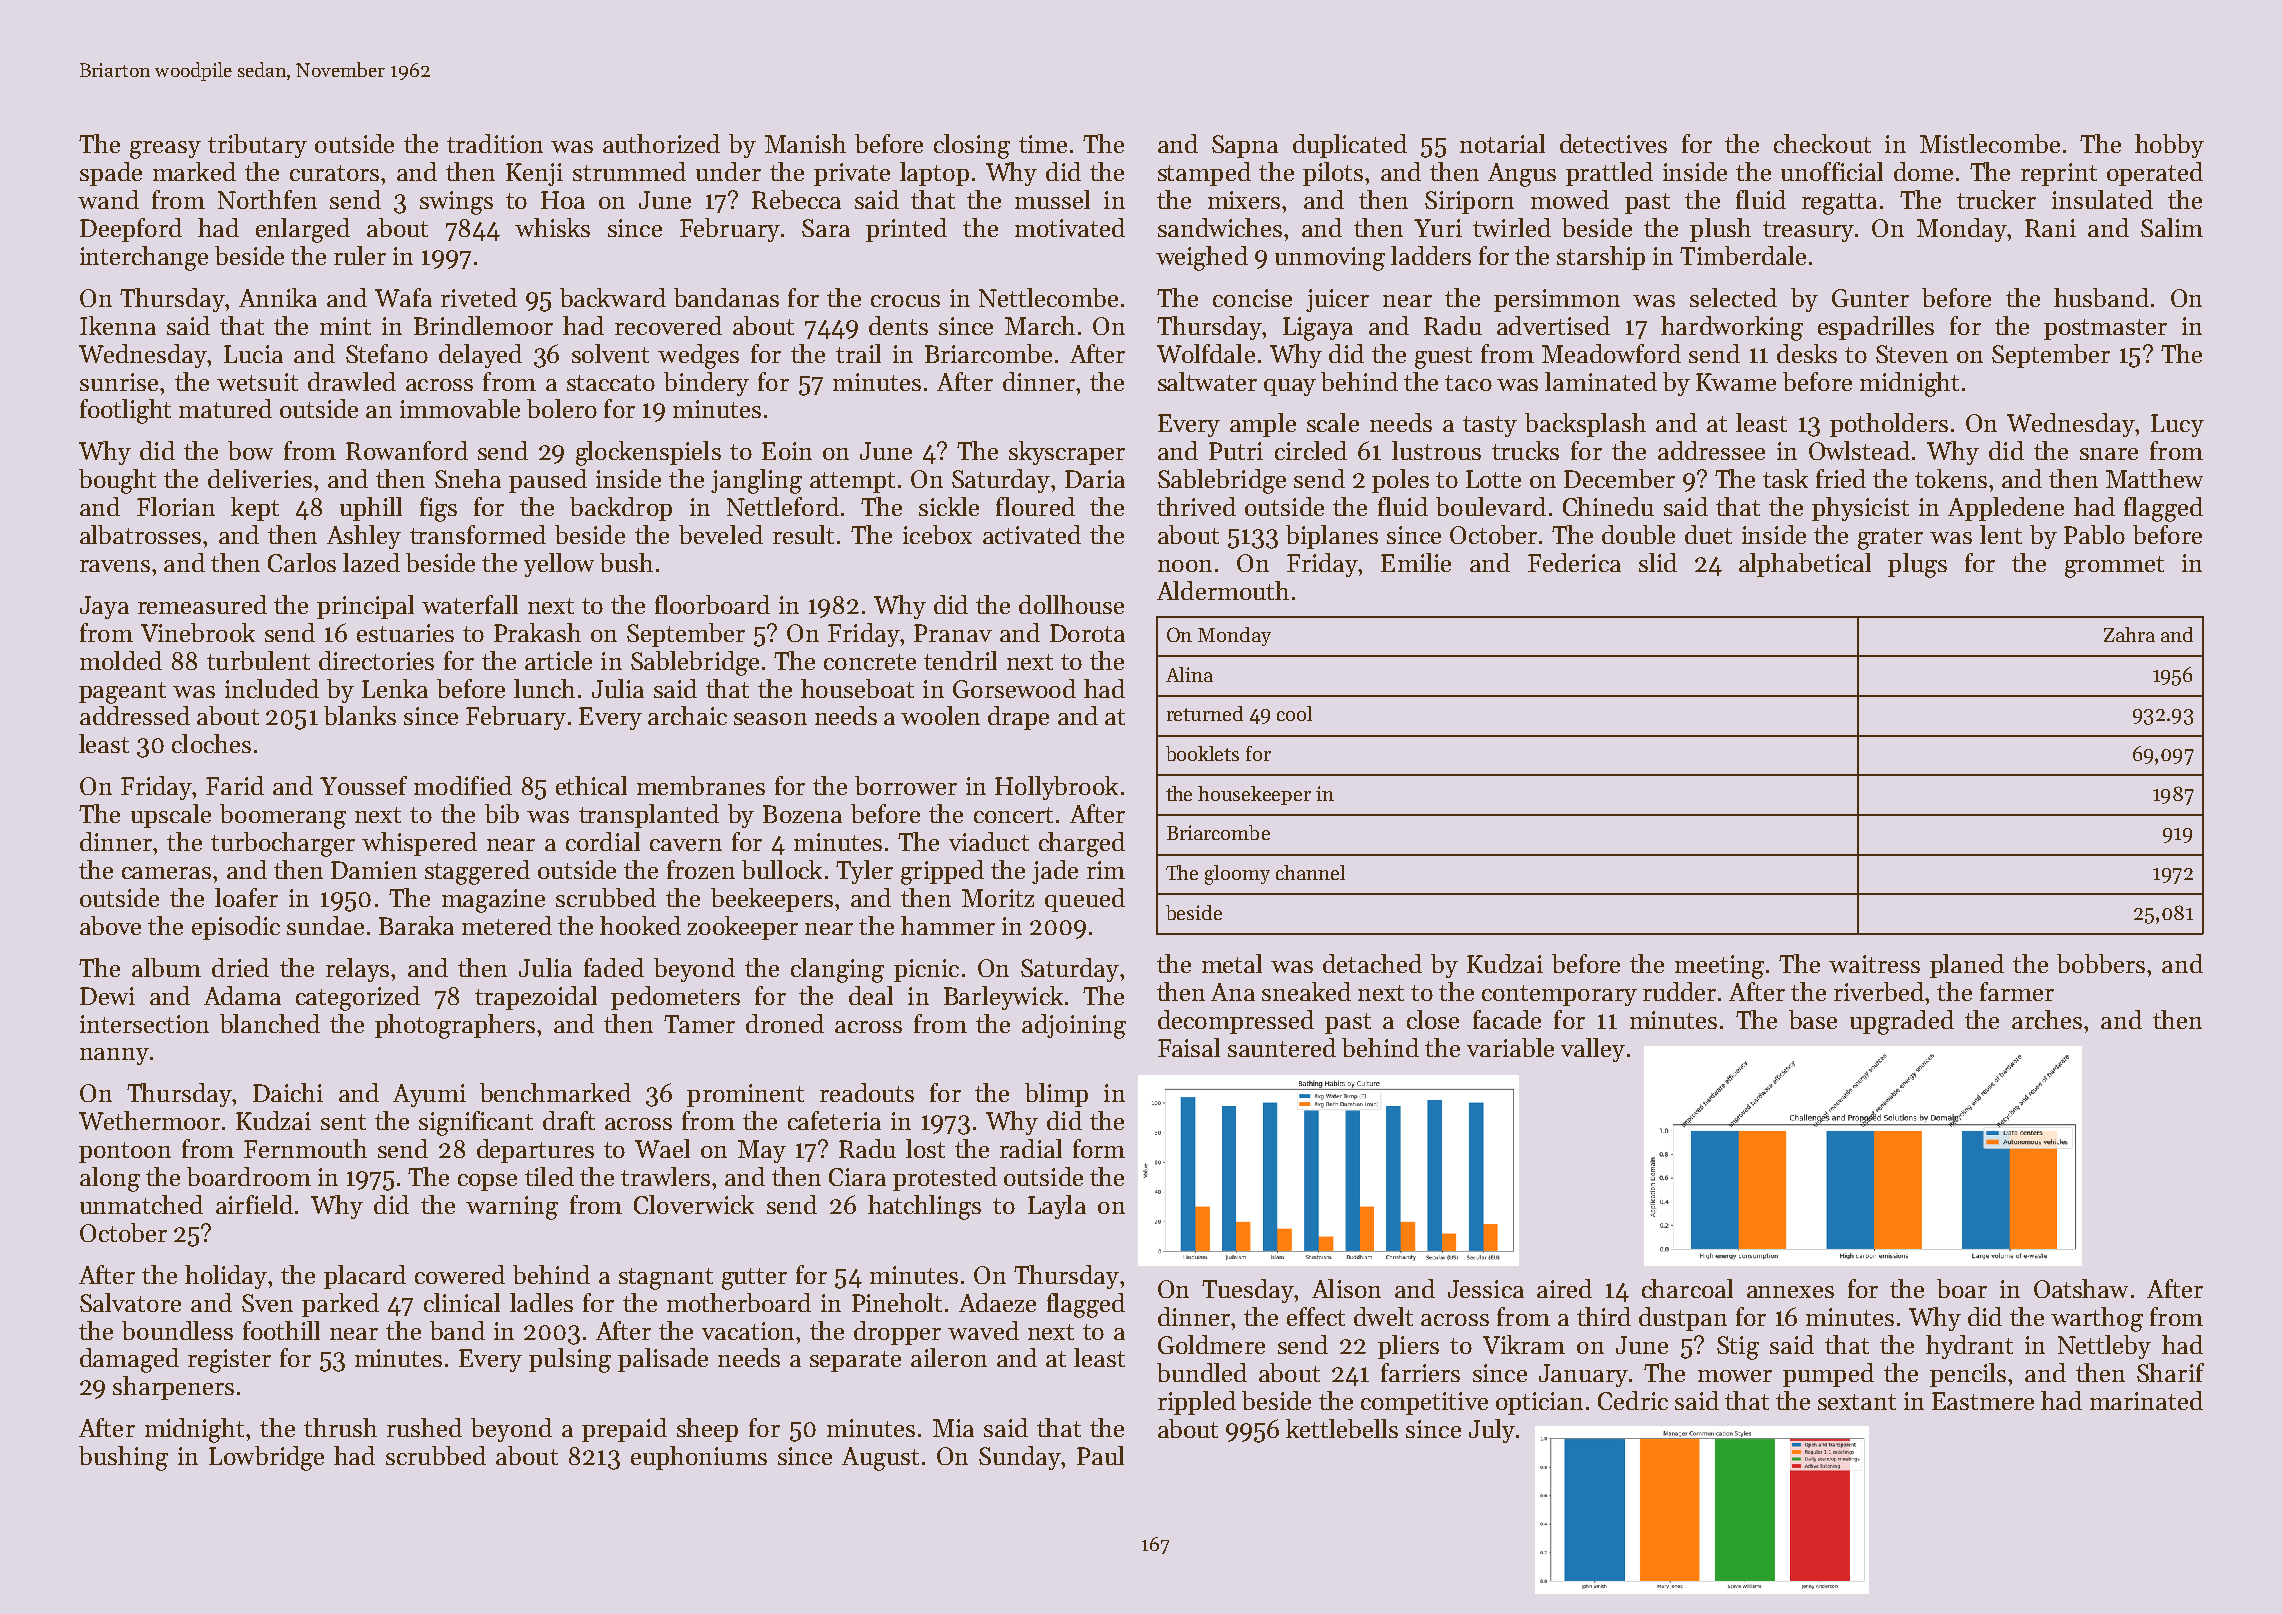  Describe the element at coordinates (479, 297) in the page. I see `riveted` at that location.
